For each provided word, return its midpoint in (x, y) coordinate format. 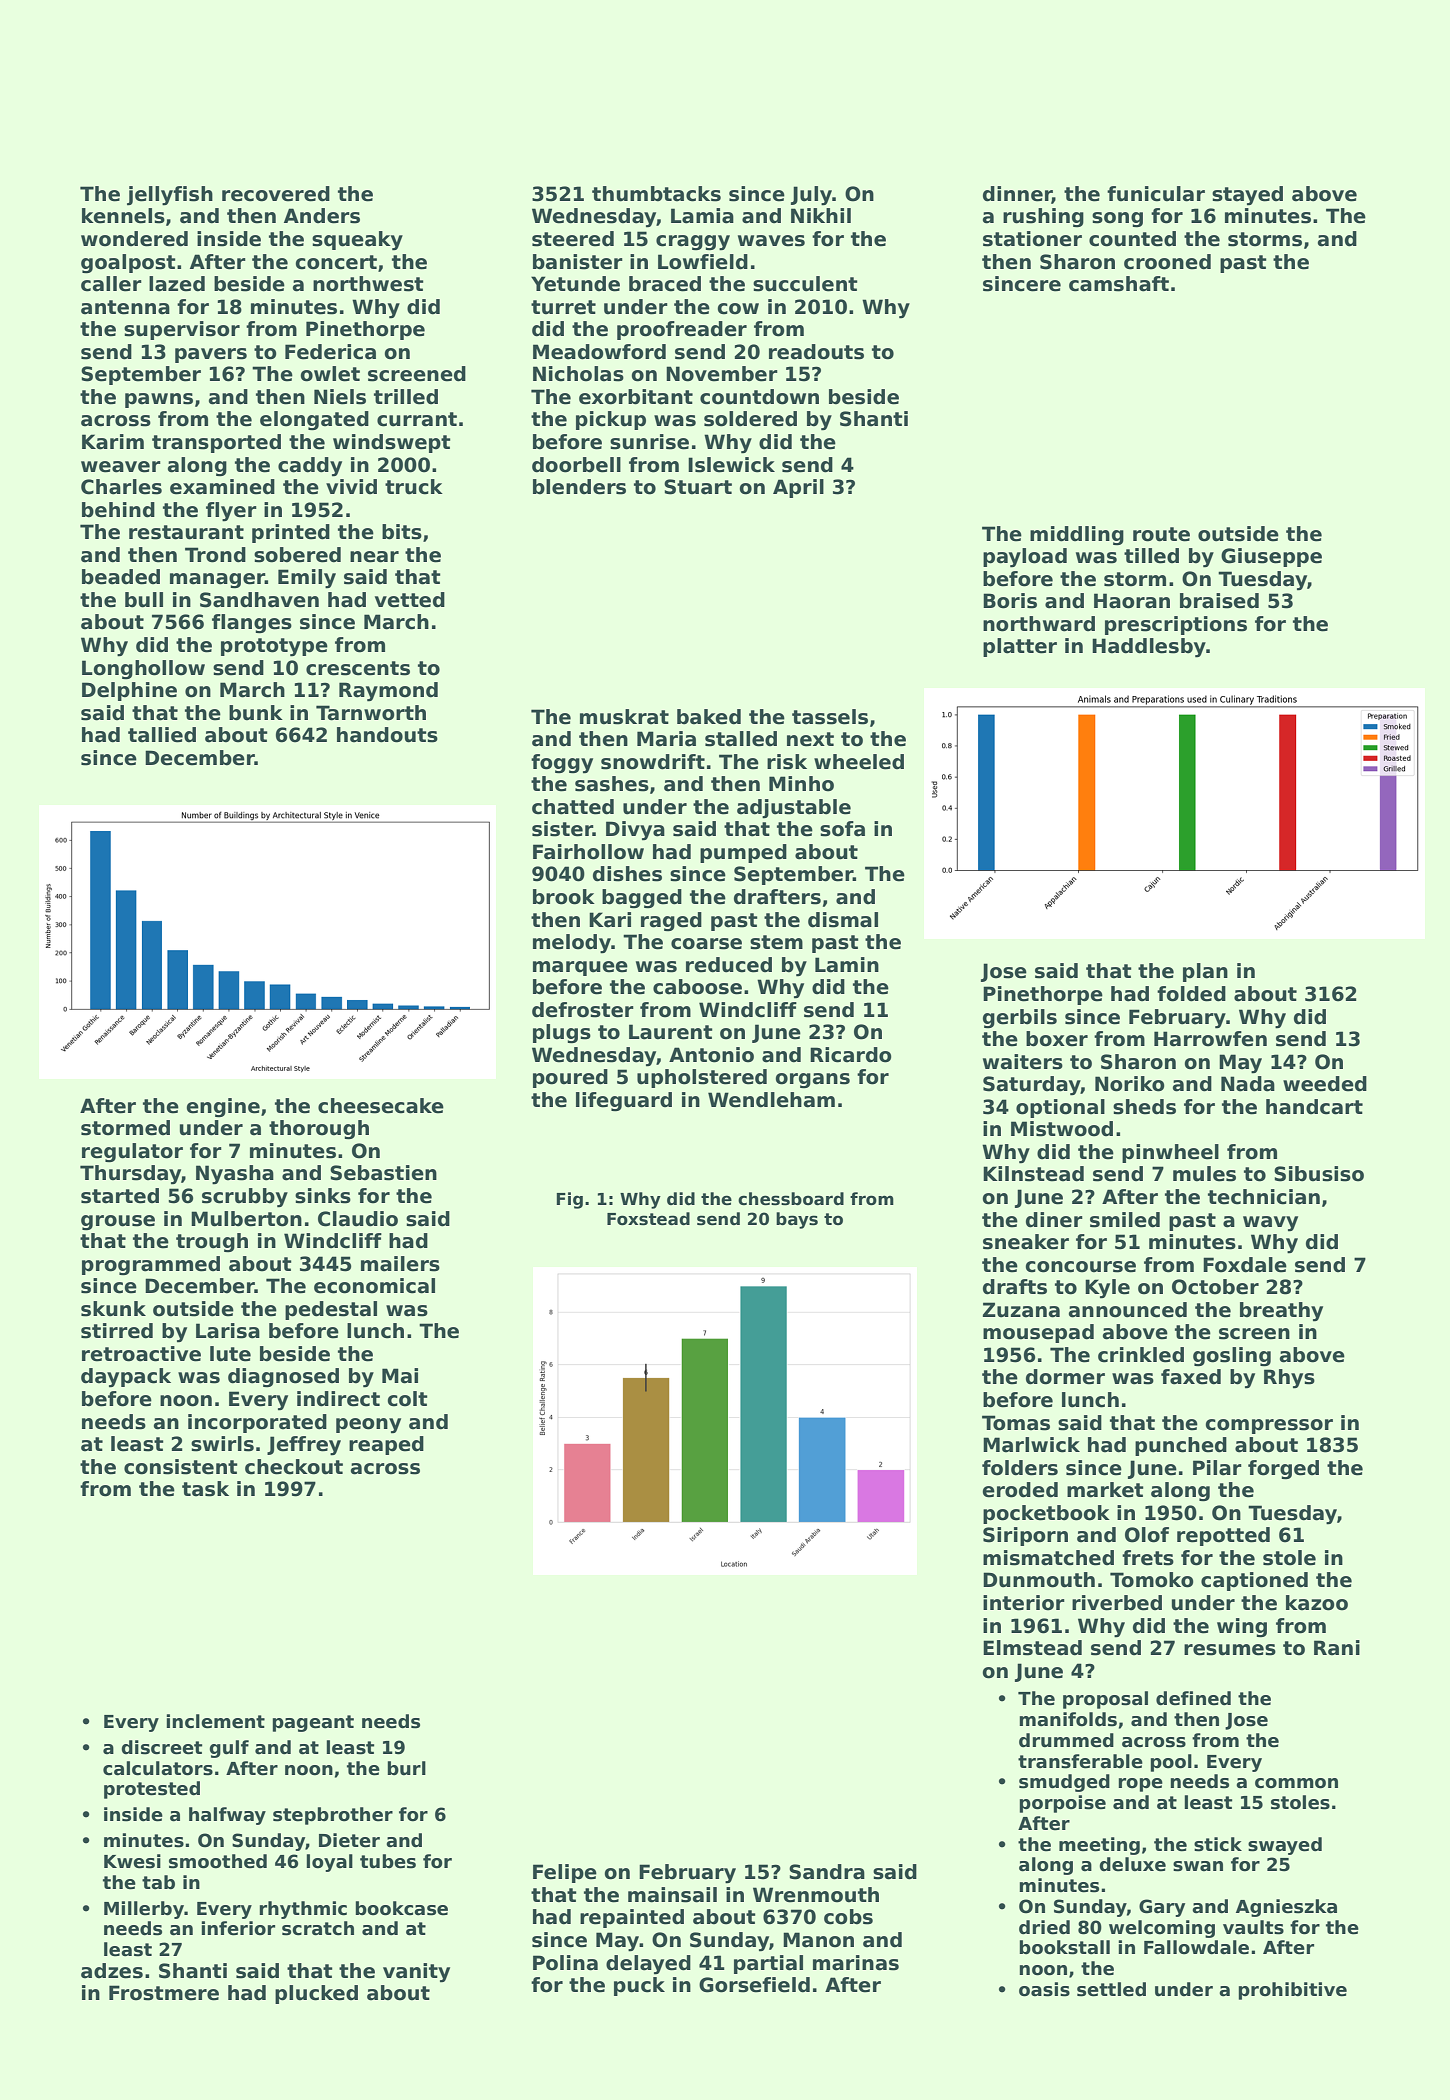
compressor (1269, 1426)
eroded (1020, 1490)
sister (562, 829)
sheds (1144, 1107)
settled (1111, 1989)
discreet (161, 1747)
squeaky (357, 241)
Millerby (144, 1910)
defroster (583, 1010)
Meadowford (599, 352)
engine (223, 1108)
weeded (1325, 1084)
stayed (1247, 196)
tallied (162, 735)
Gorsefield (754, 1985)
